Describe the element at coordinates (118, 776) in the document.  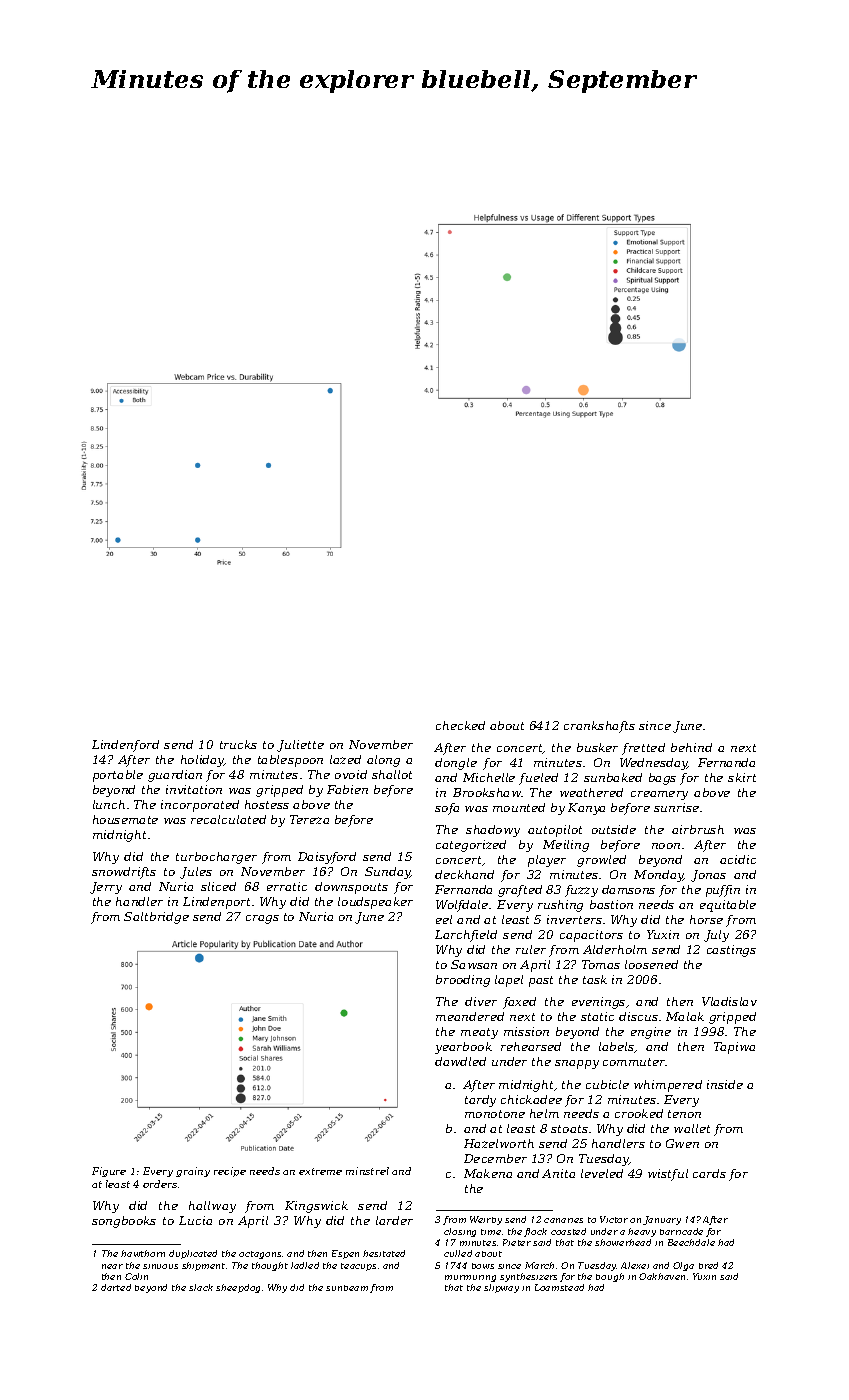
I see `portable` at that location.
